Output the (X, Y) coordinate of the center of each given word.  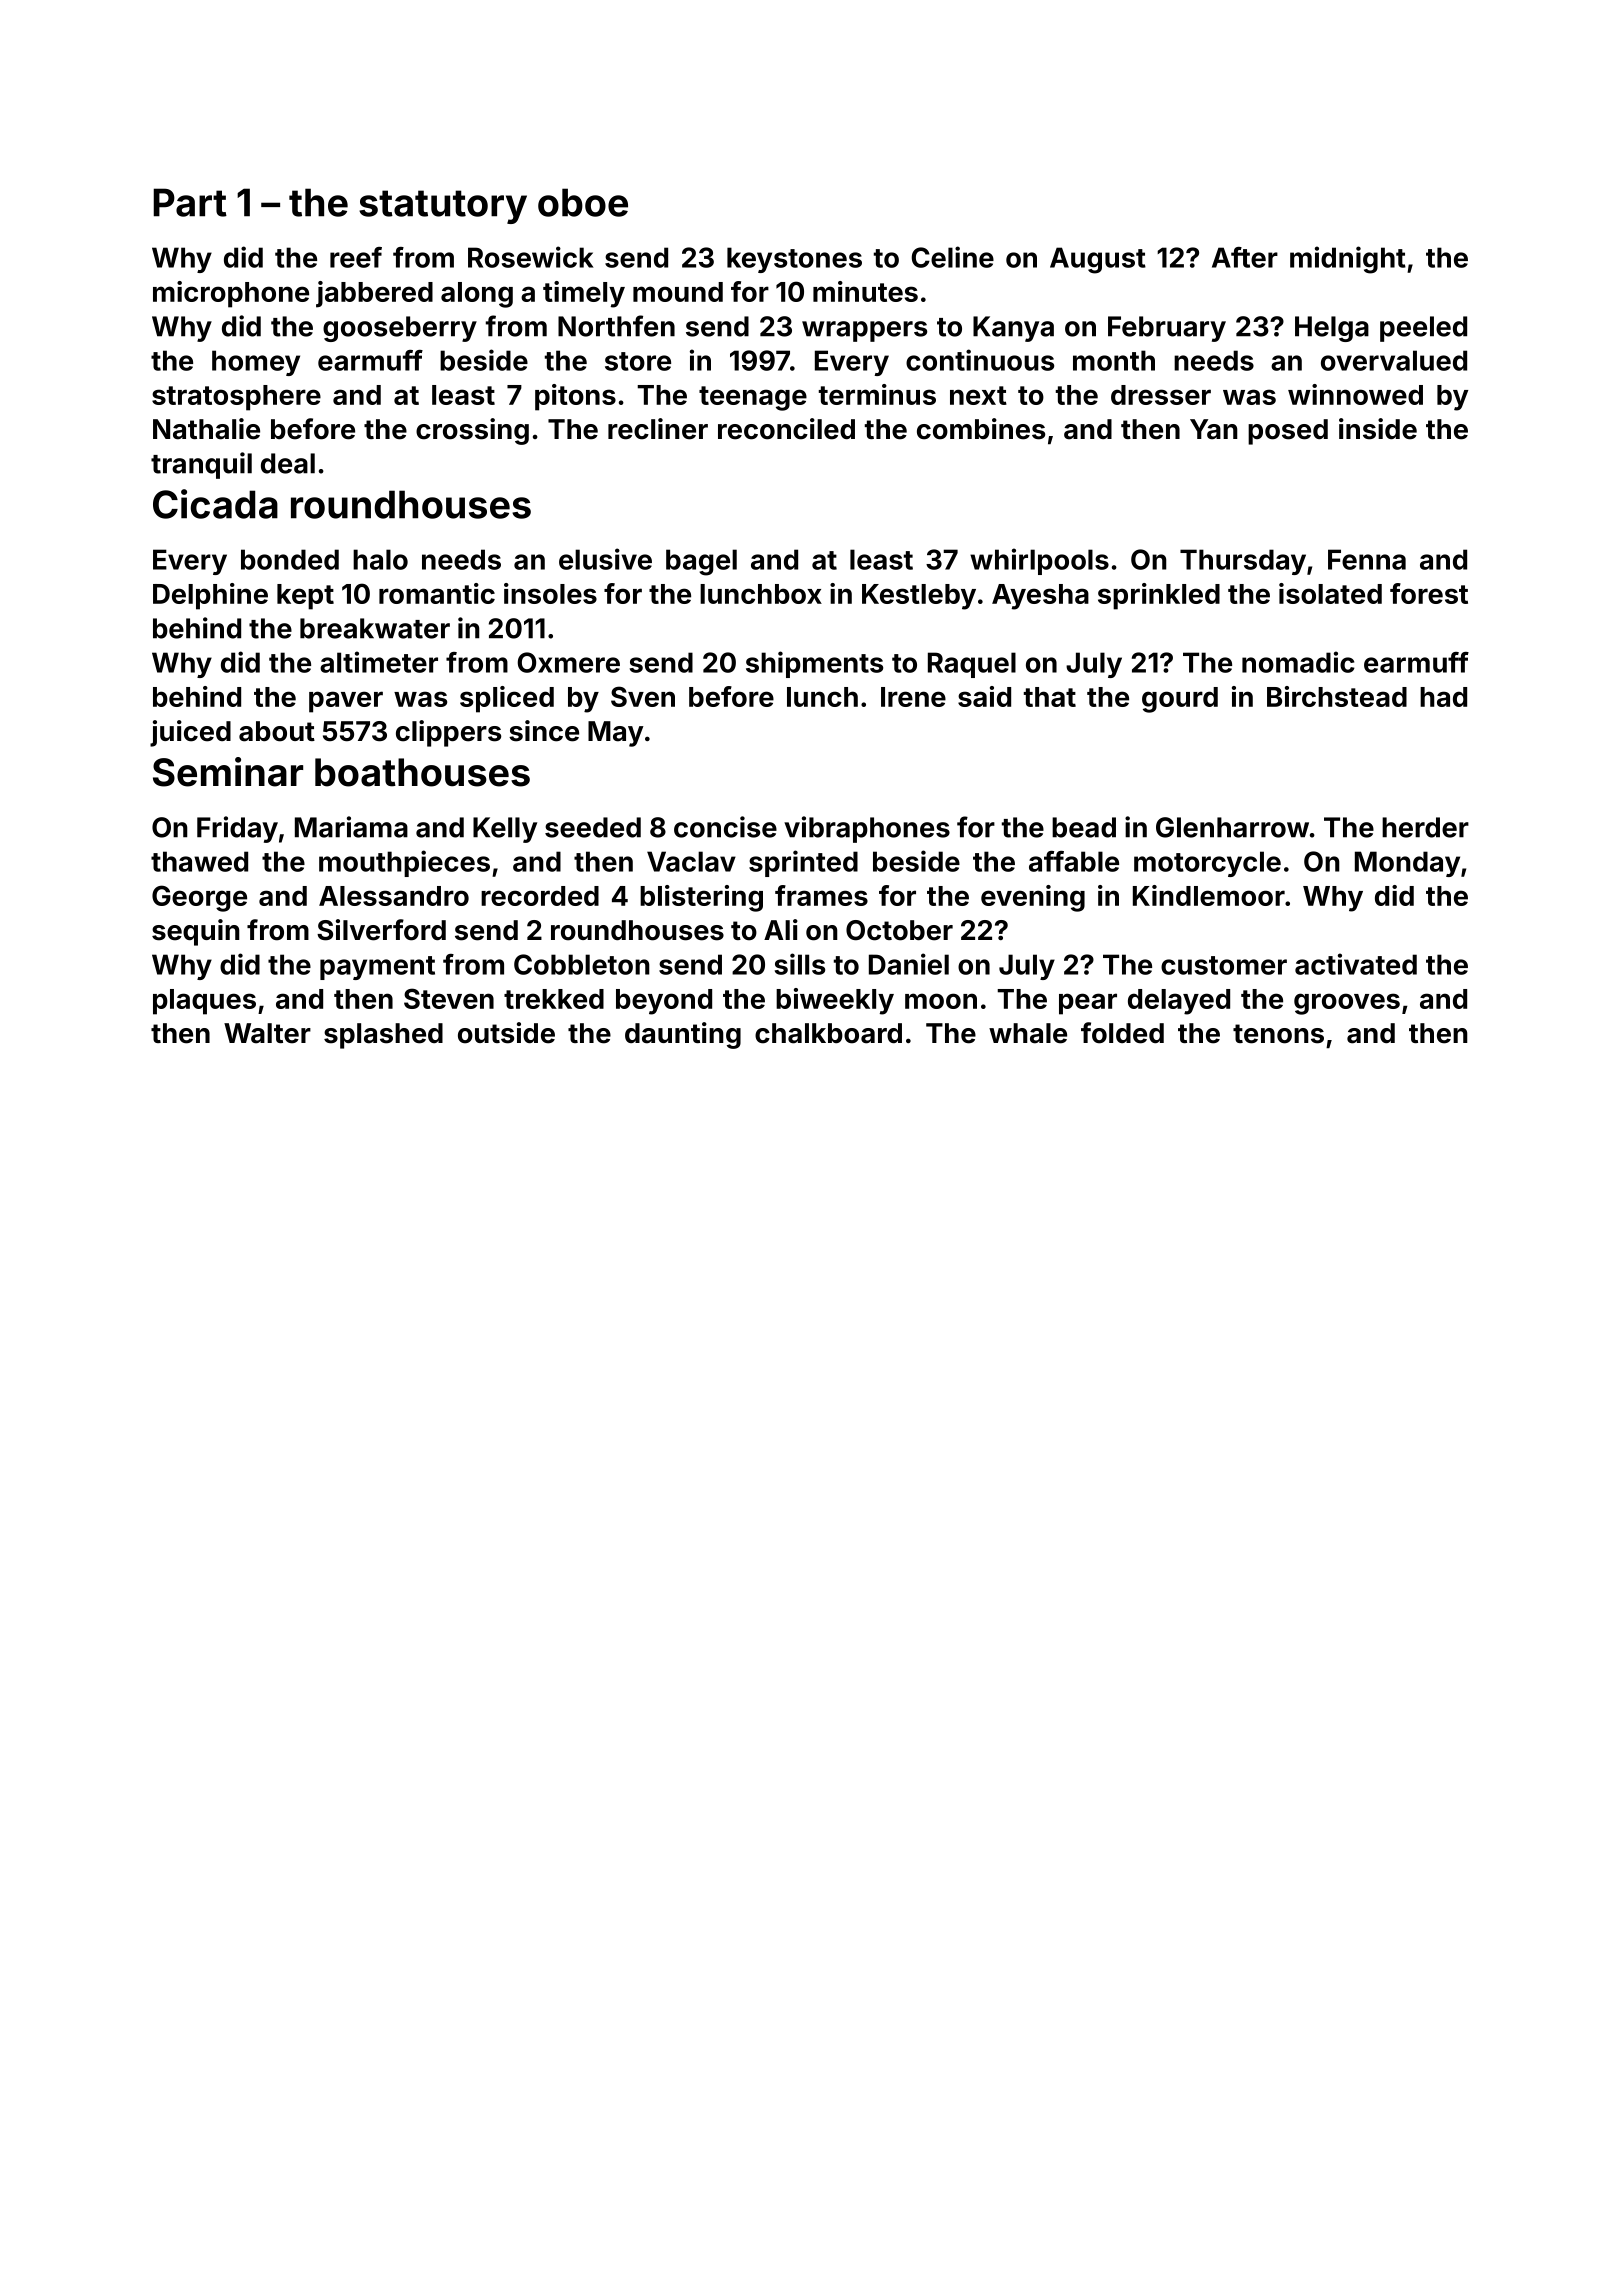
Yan (1214, 429)
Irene (913, 697)
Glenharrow (1232, 827)
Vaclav (691, 861)
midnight (1348, 260)
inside (1378, 429)
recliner (658, 429)
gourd (1180, 700)
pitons (575, 397)
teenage (753, 398)
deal (288, 463)
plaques (204, 1002)
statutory (443, 207)
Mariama (351, 827)
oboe (583, 202)
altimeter (379, 662)
